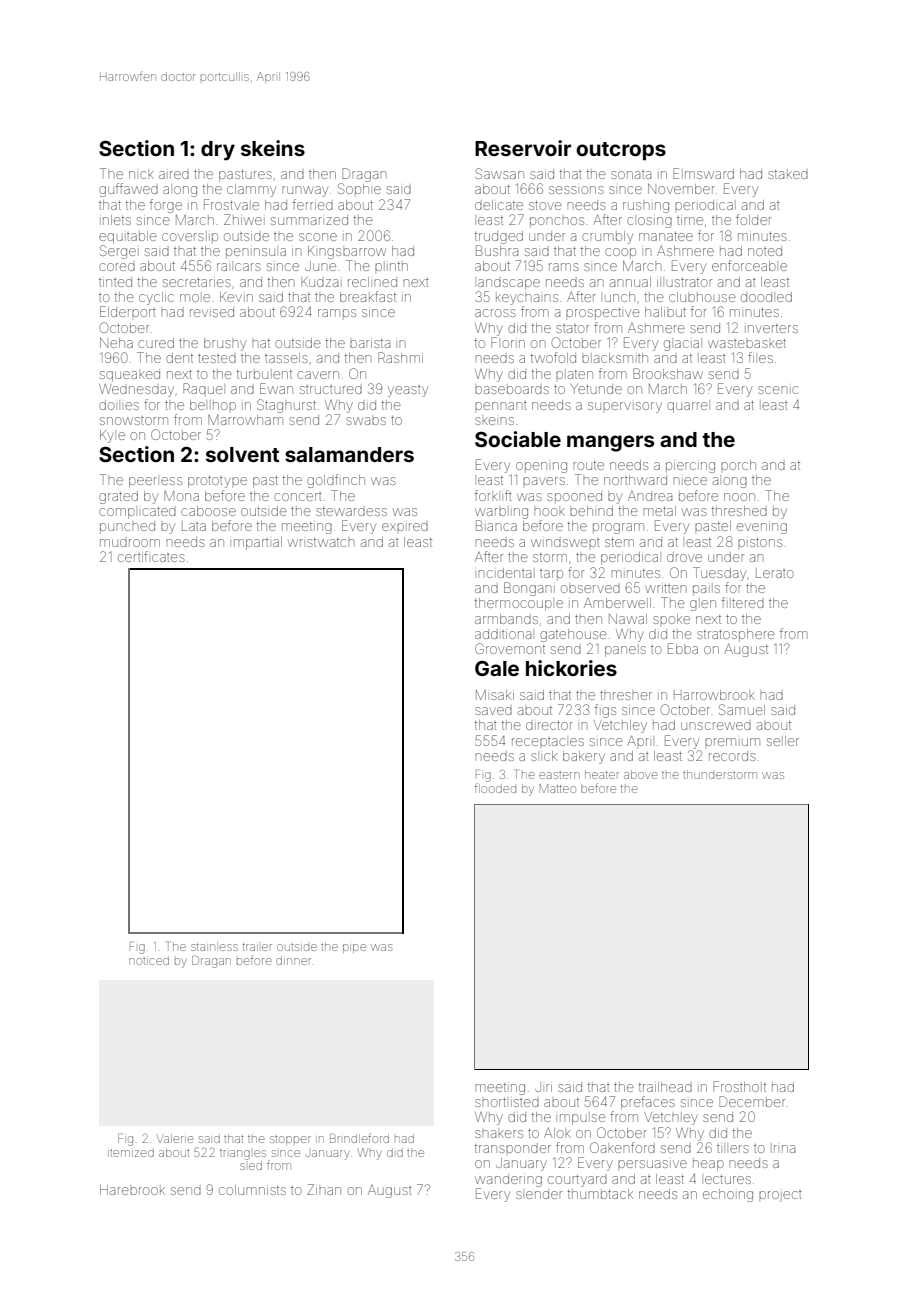  I want to click on Valerie, so click(175, 1138).
